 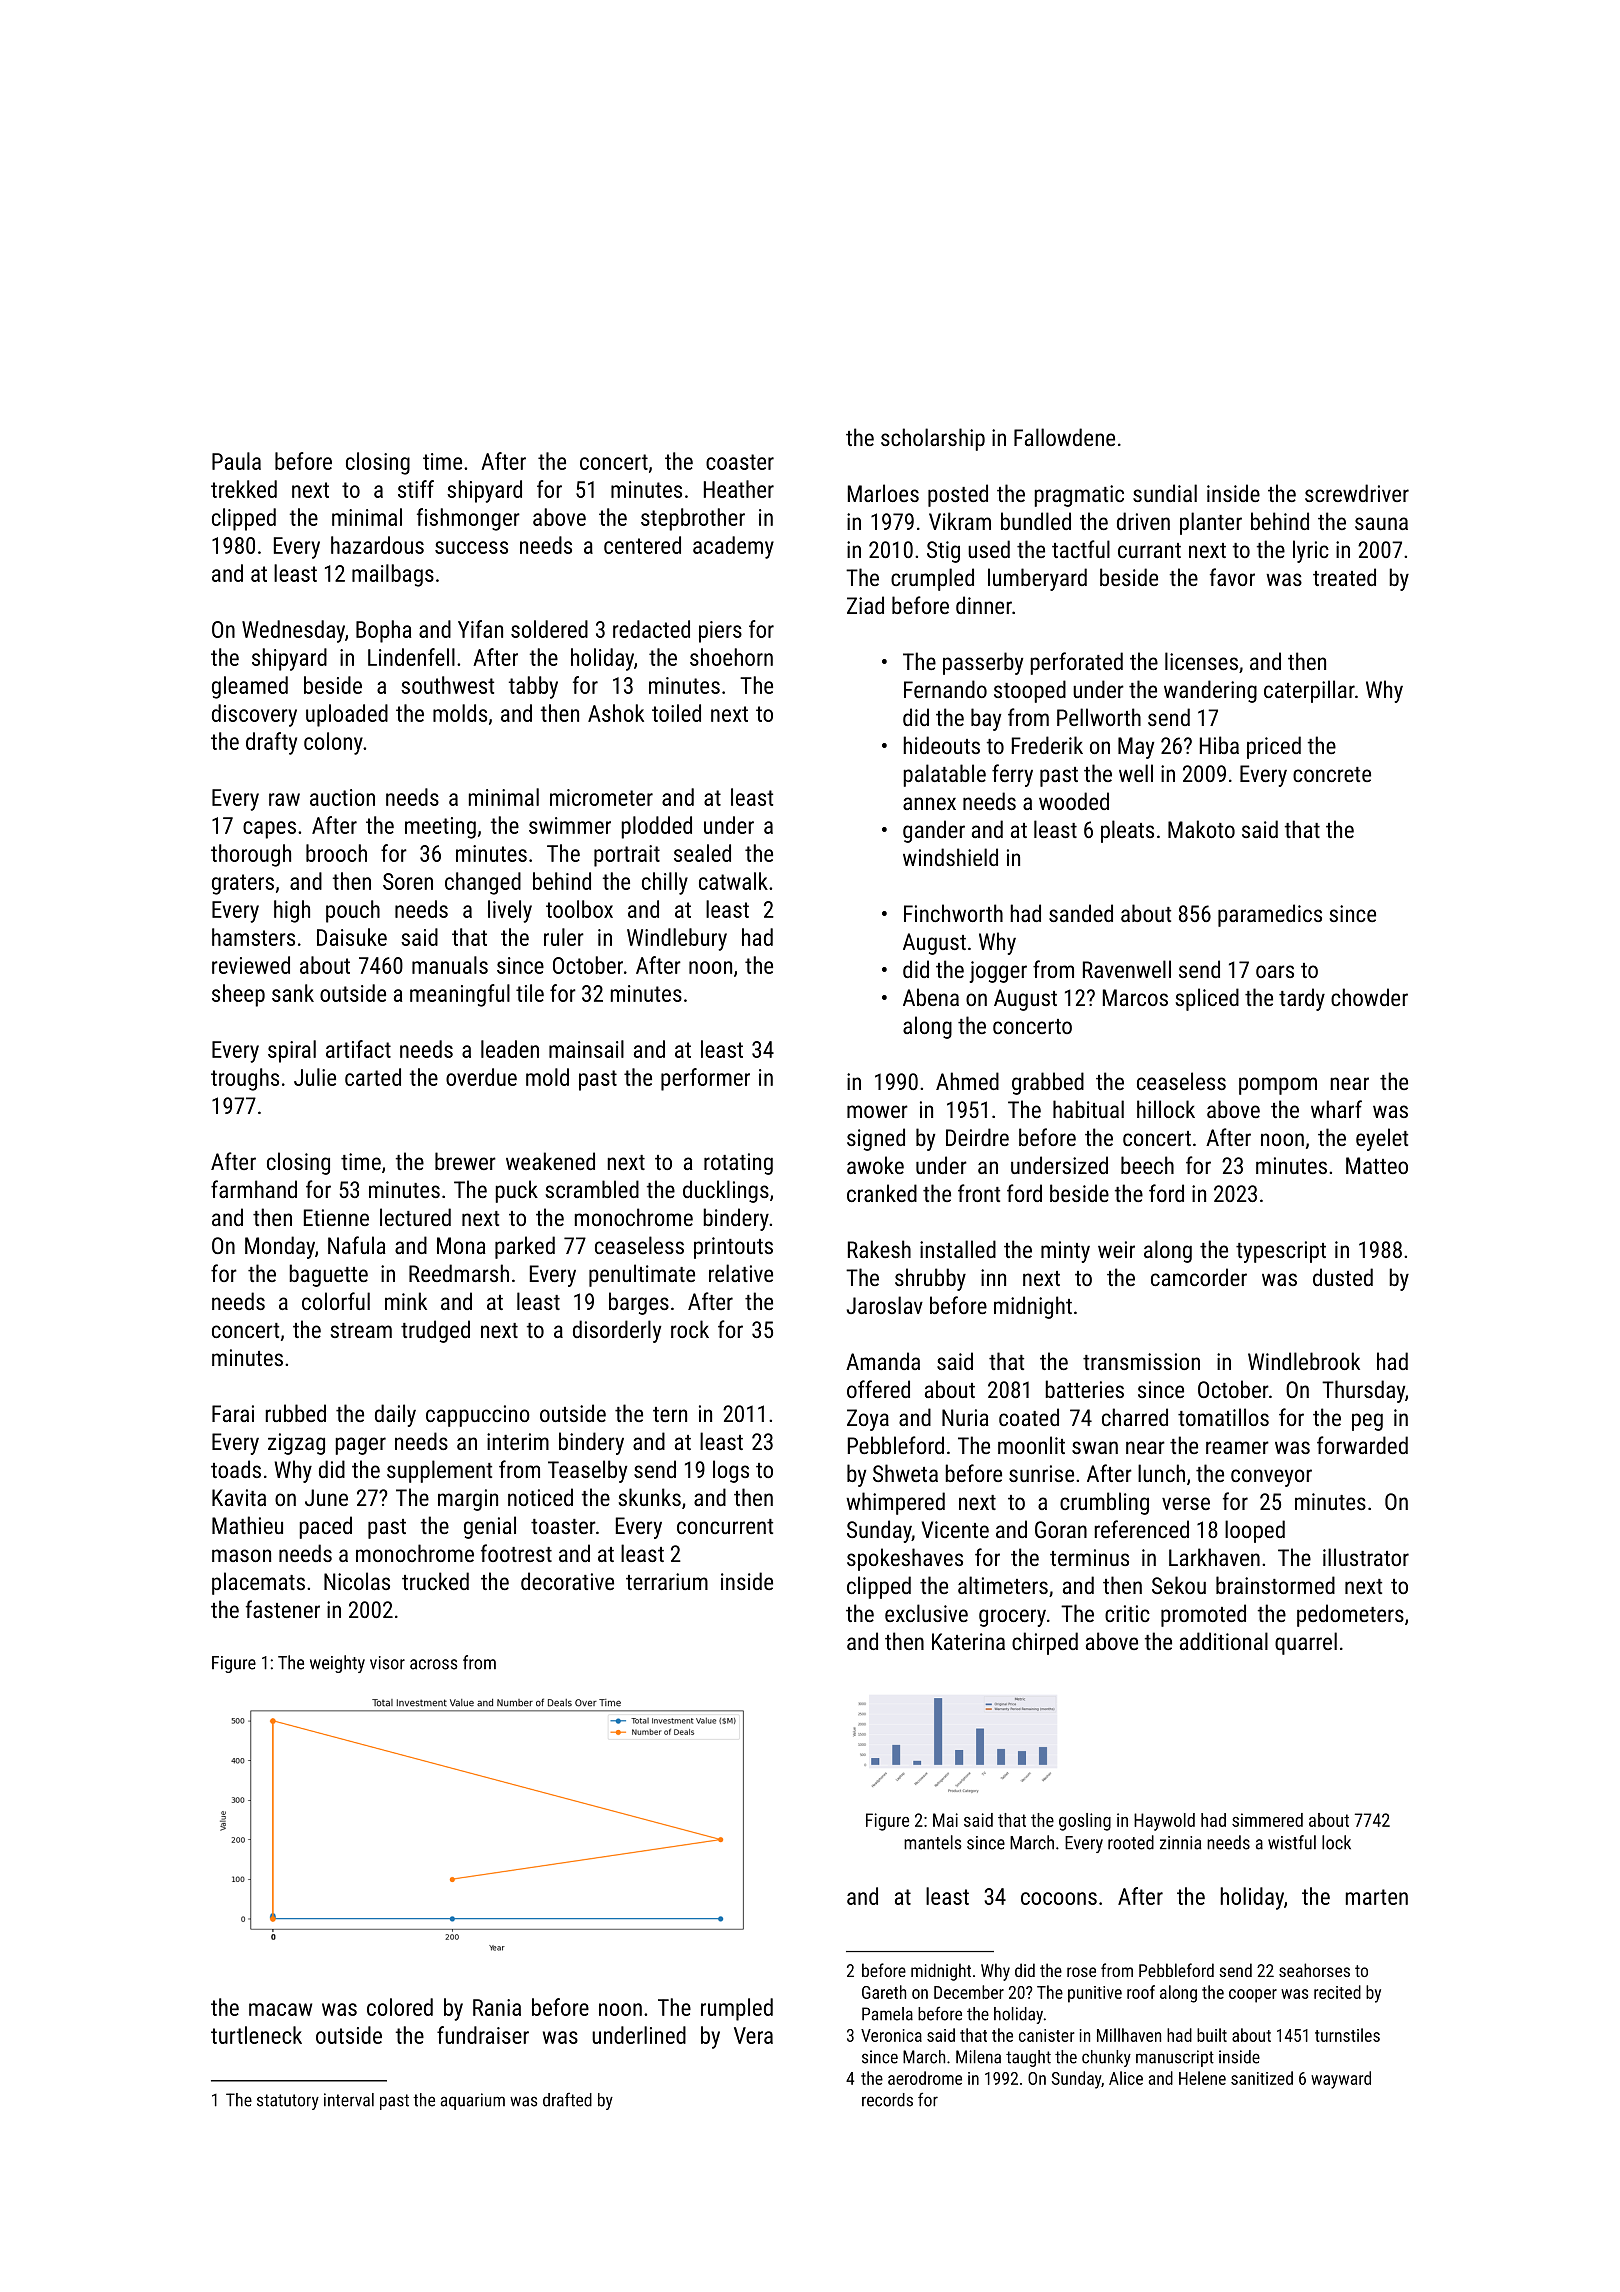 What do you see at coordinates (411, 657) in the screenshot?
I see `Lindenfell` at bounding box center [411, 657].
